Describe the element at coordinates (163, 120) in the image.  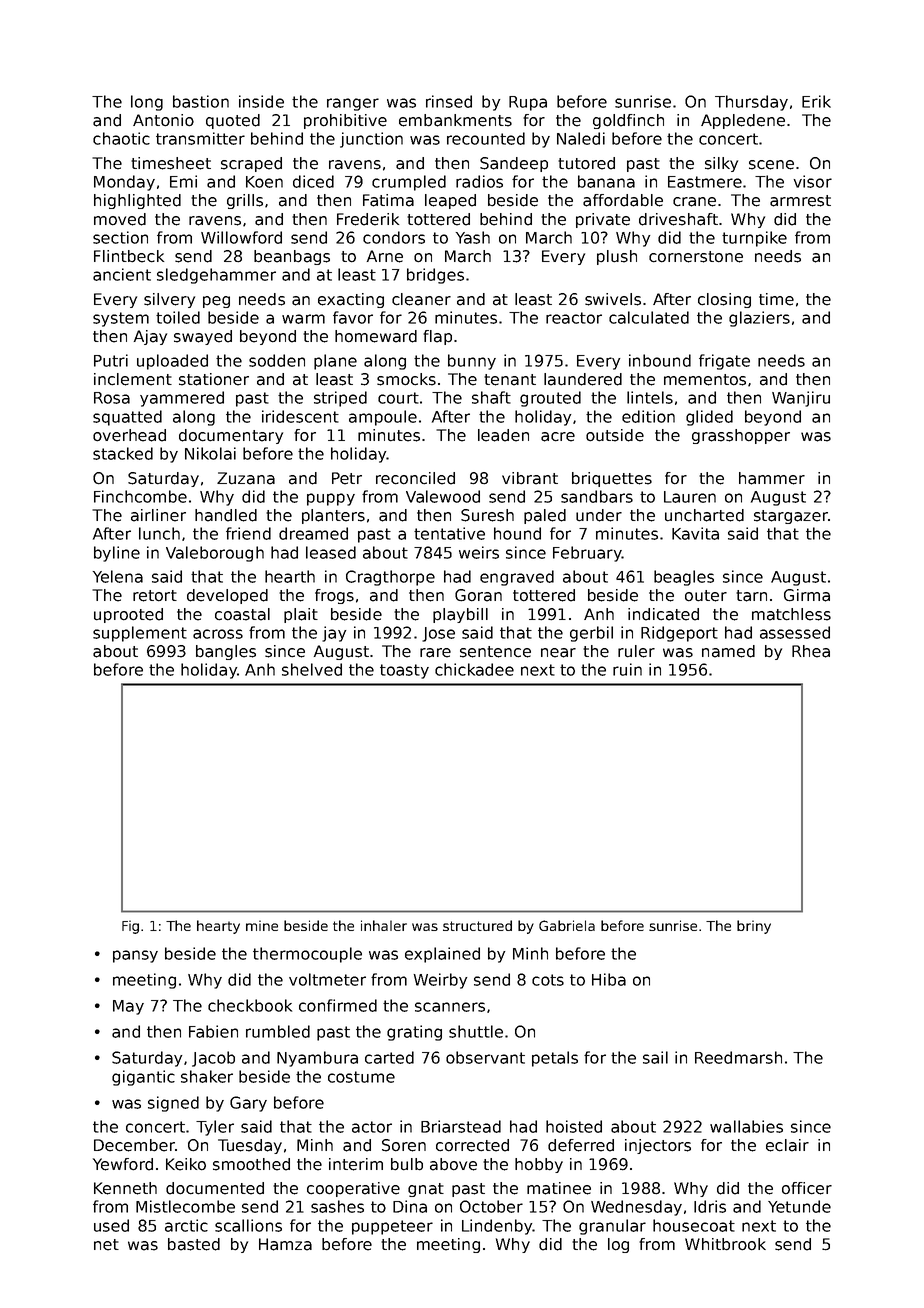
I see `Antonio` at that location.
